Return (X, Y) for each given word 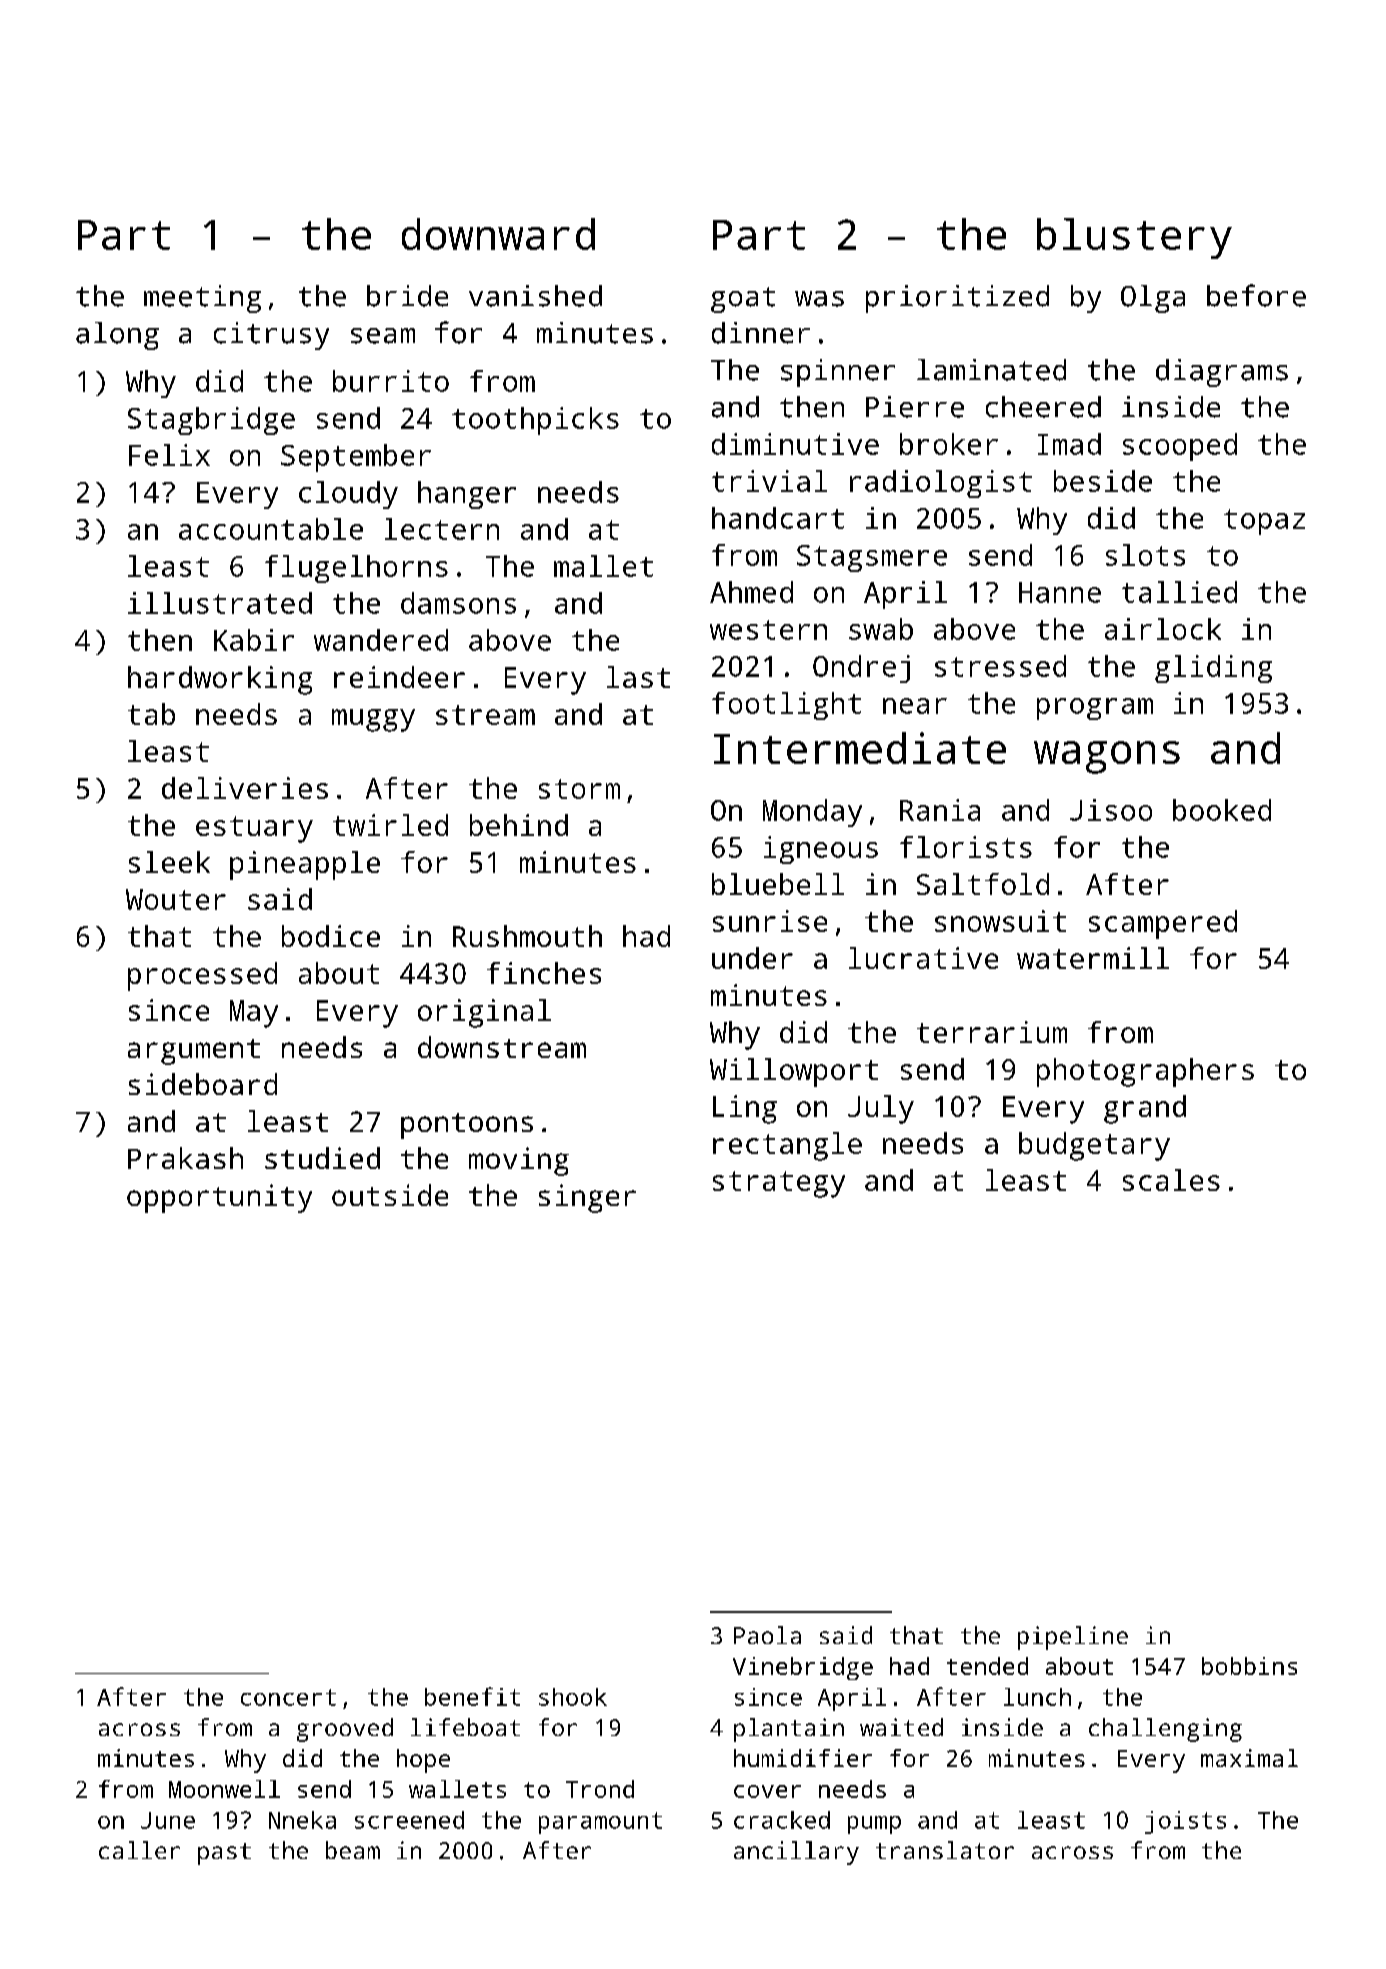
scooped (1180, 447)
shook (573, 1697)
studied (322, 1158)
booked (1222, 810)
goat (743, 300)
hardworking (220, 680)
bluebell (778, 884)
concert (288, 1697)
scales (1171, 1180)
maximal (1249, 1758)
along (117, 336)
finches (544, 973)
